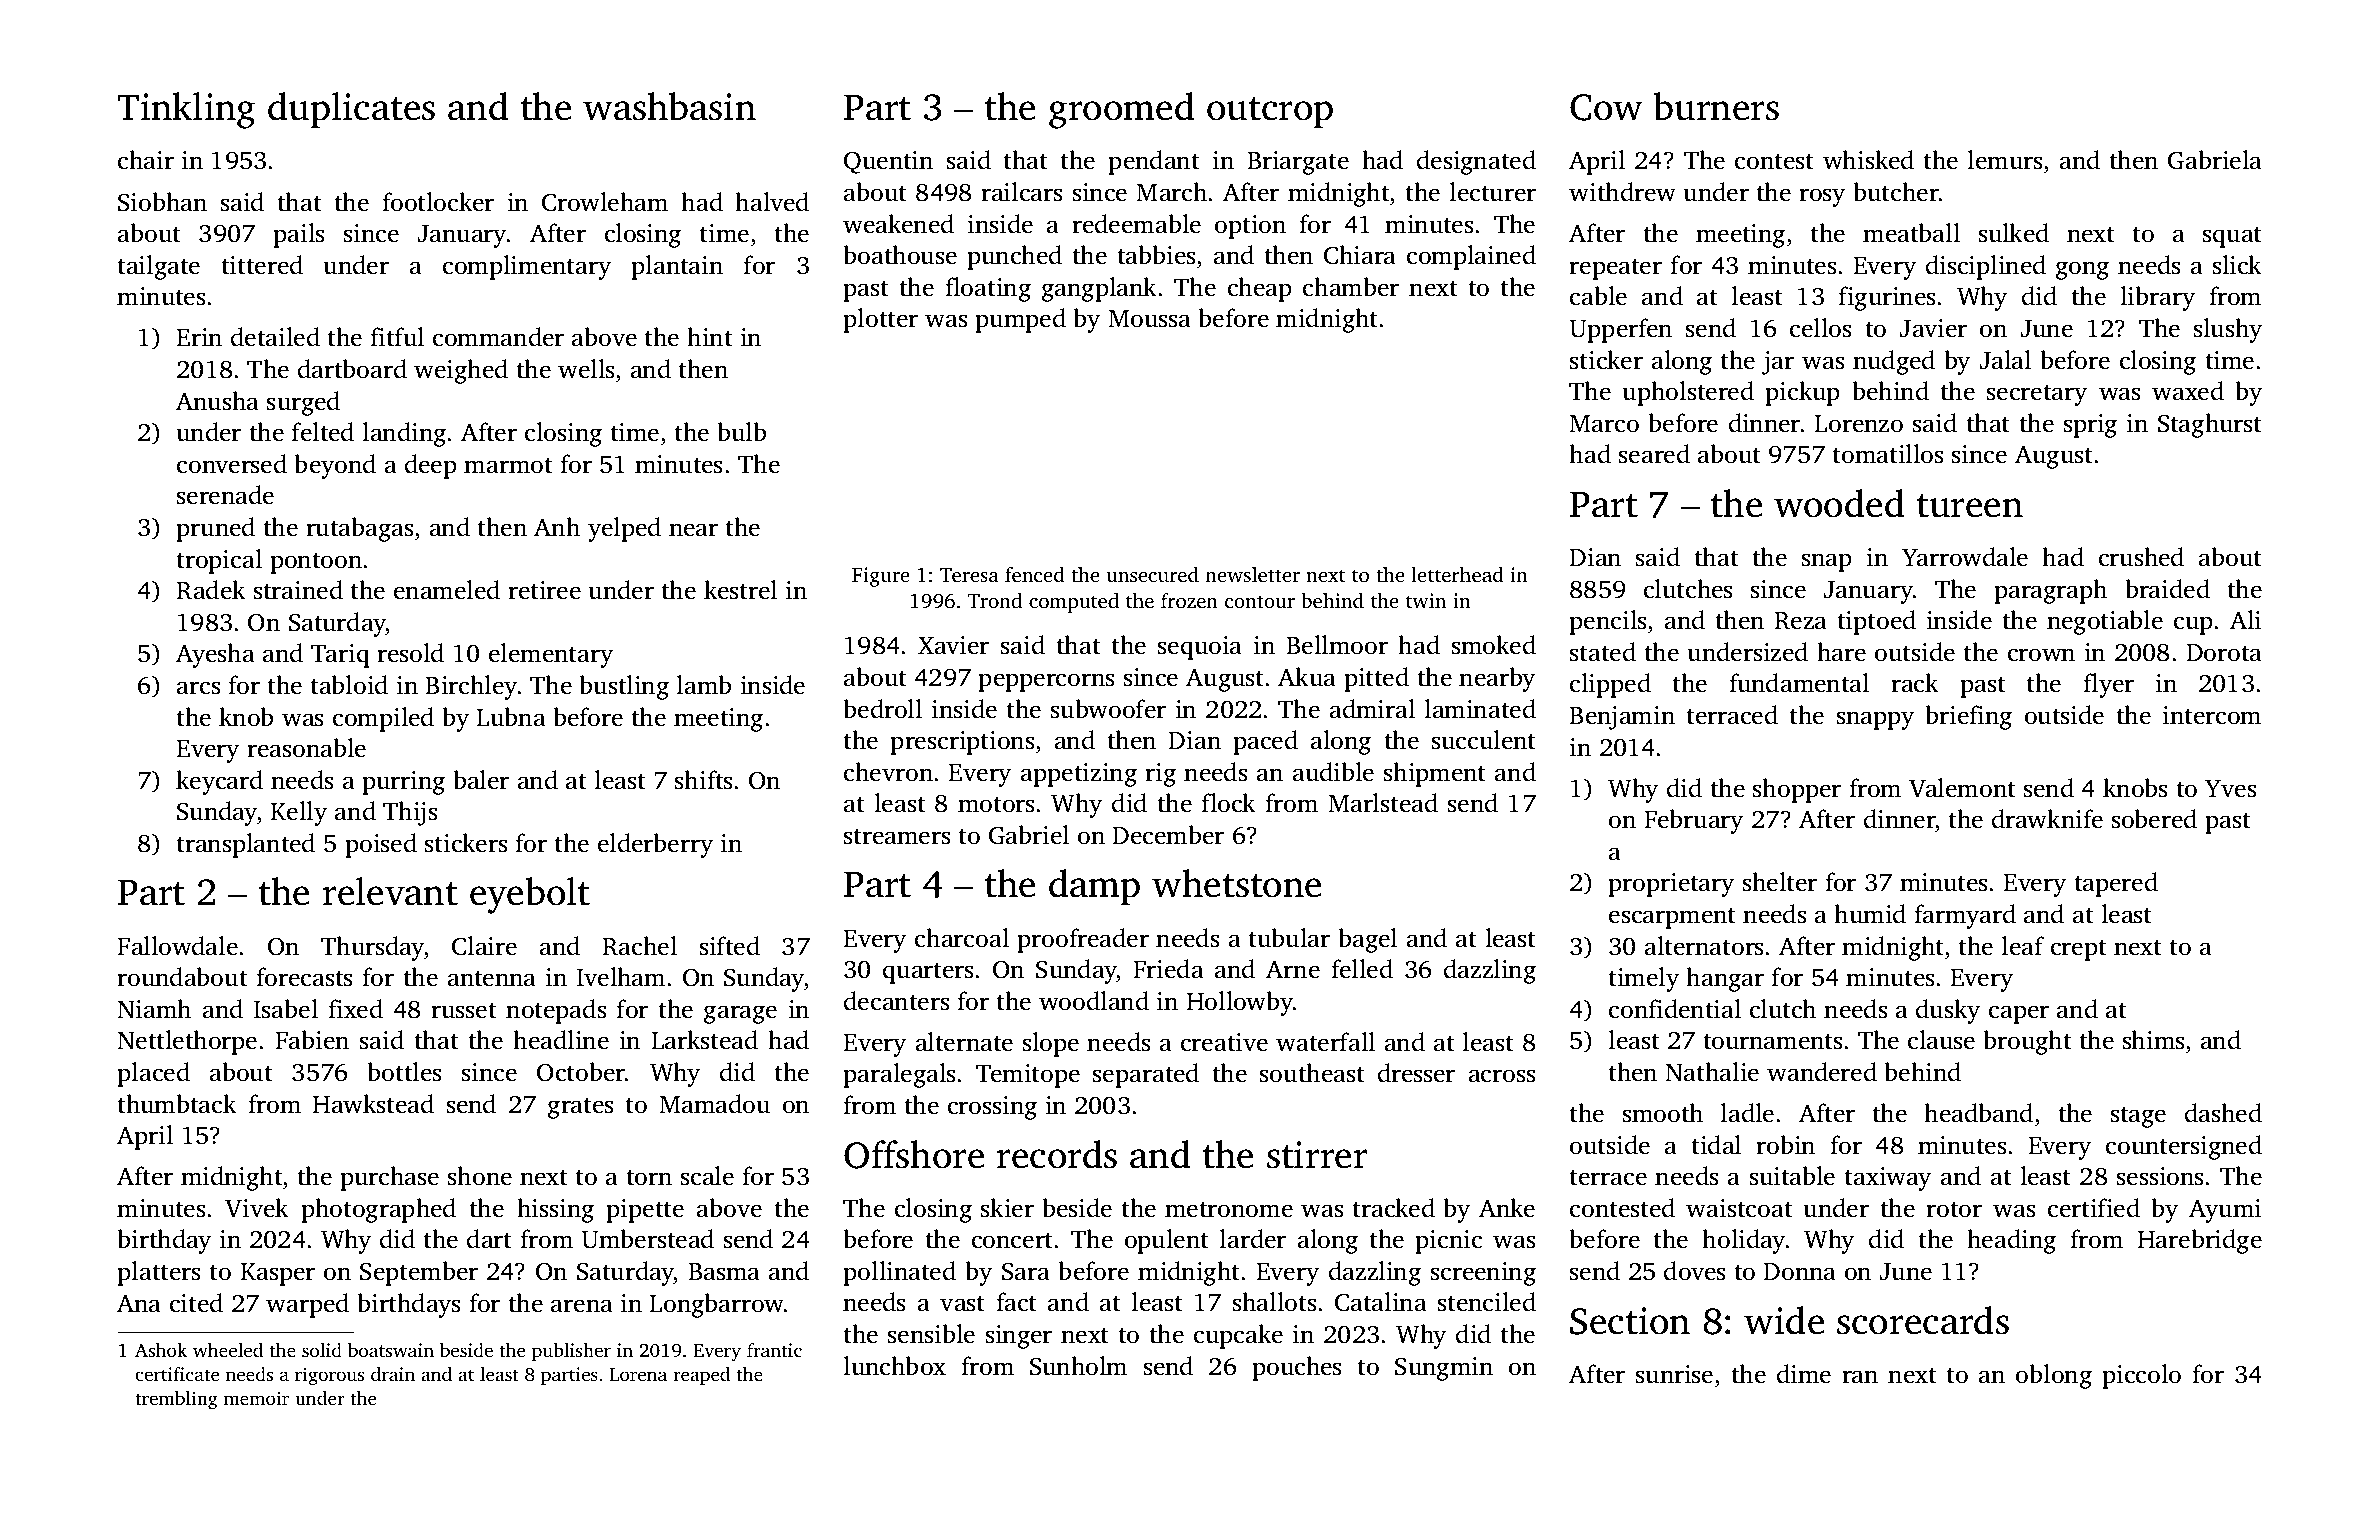 The width and height of the image is (2380, 1540). What do you see at coordinates (2232, 237) in the image?
I see `squat` at bounding box center [2232, 237].
